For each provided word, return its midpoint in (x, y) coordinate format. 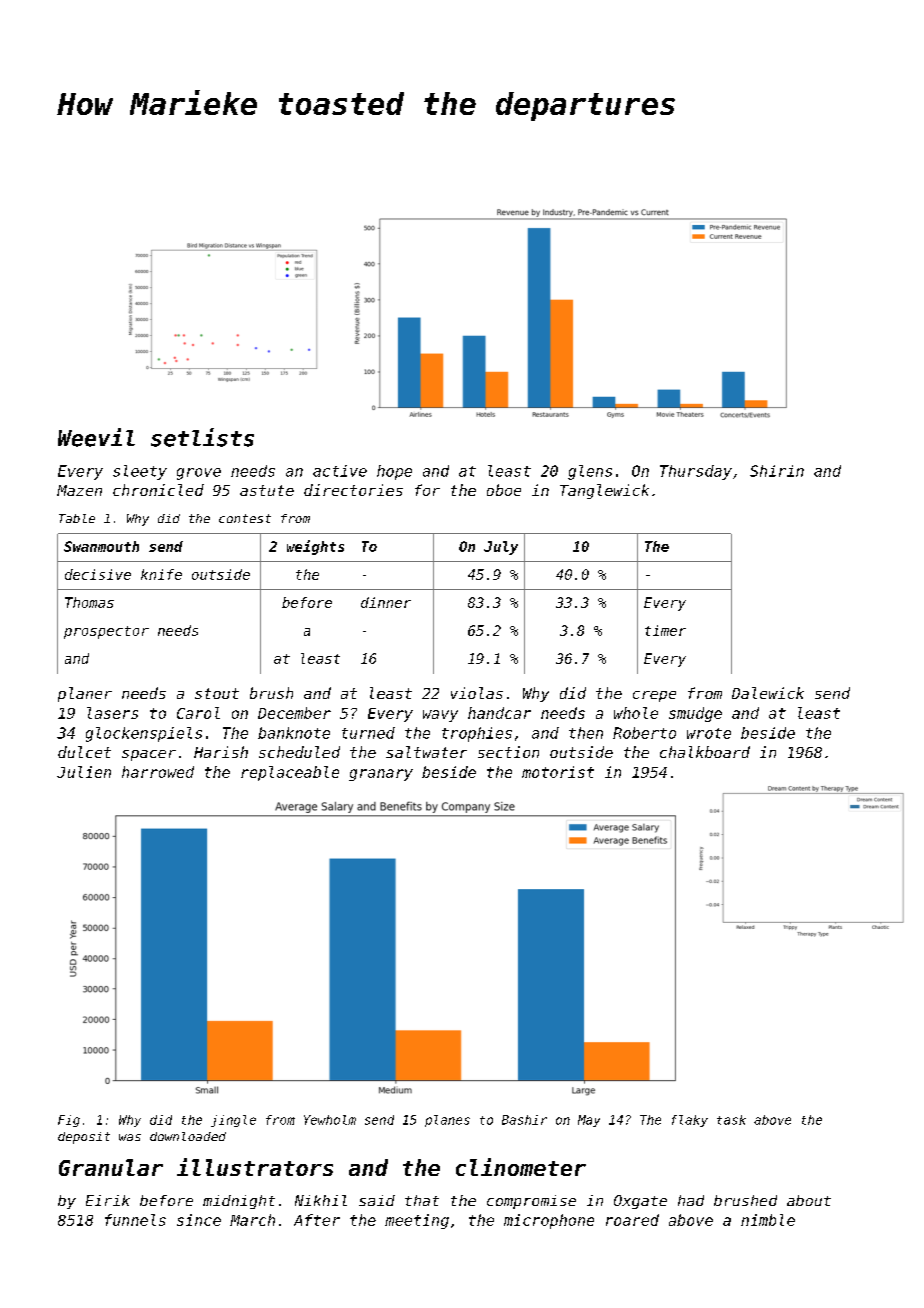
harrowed (158, 772)
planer (85, 694)
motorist (558, 772)
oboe (504, 490)
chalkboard (705, 752)
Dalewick (768, 693)
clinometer (521, 1167)
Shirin (777, 471)
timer (665, 630)
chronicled (158, 490)
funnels (135, 1220)
